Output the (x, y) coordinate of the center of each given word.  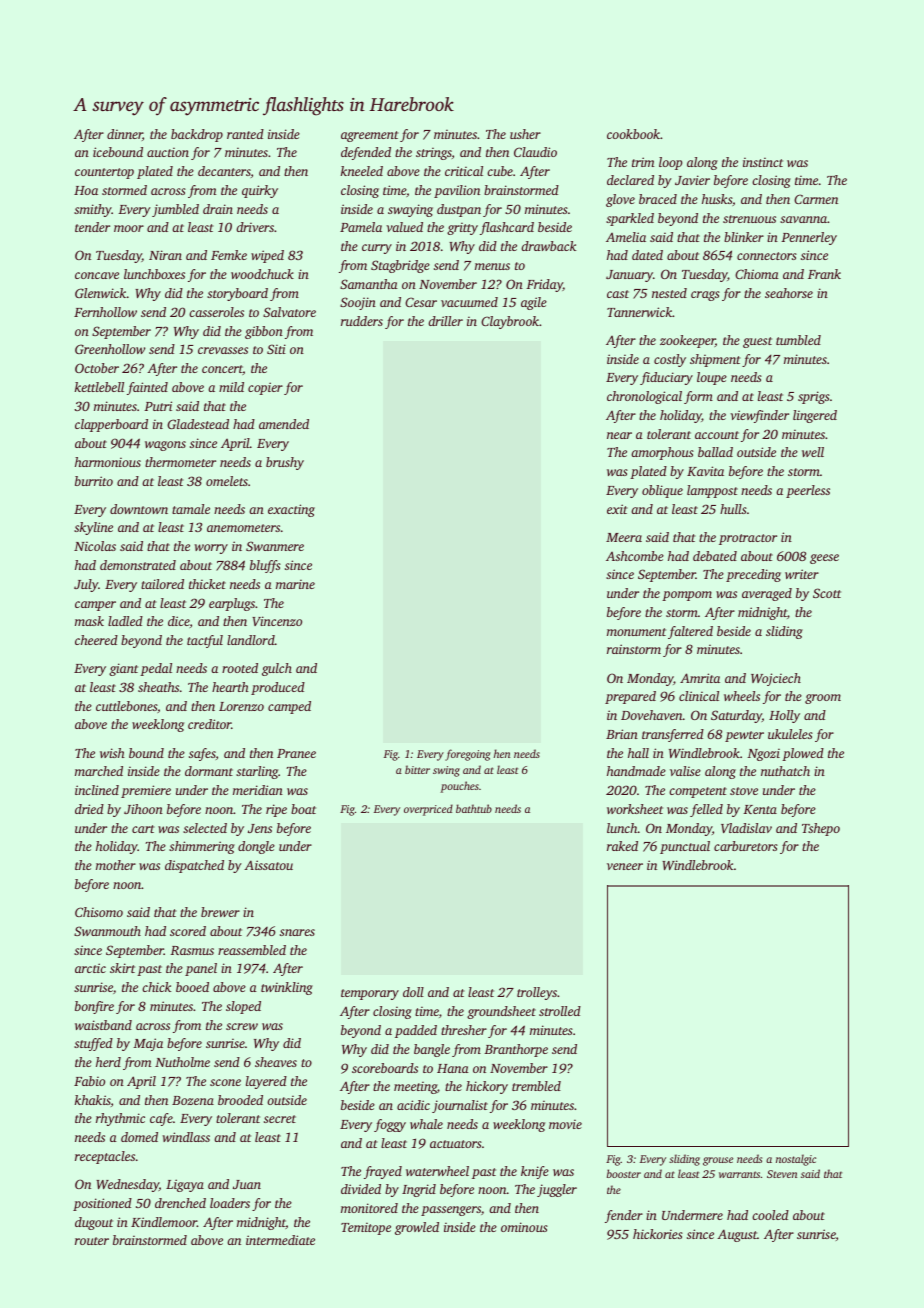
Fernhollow (105, 312)
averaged (767, 594)
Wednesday (127, 1185)
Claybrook (510, 322)
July (86, 585)
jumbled (175, 210)
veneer (625, 866)
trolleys (537, 993)
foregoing (468, 755)
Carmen (816, 199)
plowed (803, 754)
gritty (462, 228)
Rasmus (192, 950)
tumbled (798, 340)
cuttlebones (126, 706)
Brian (622, 734)
